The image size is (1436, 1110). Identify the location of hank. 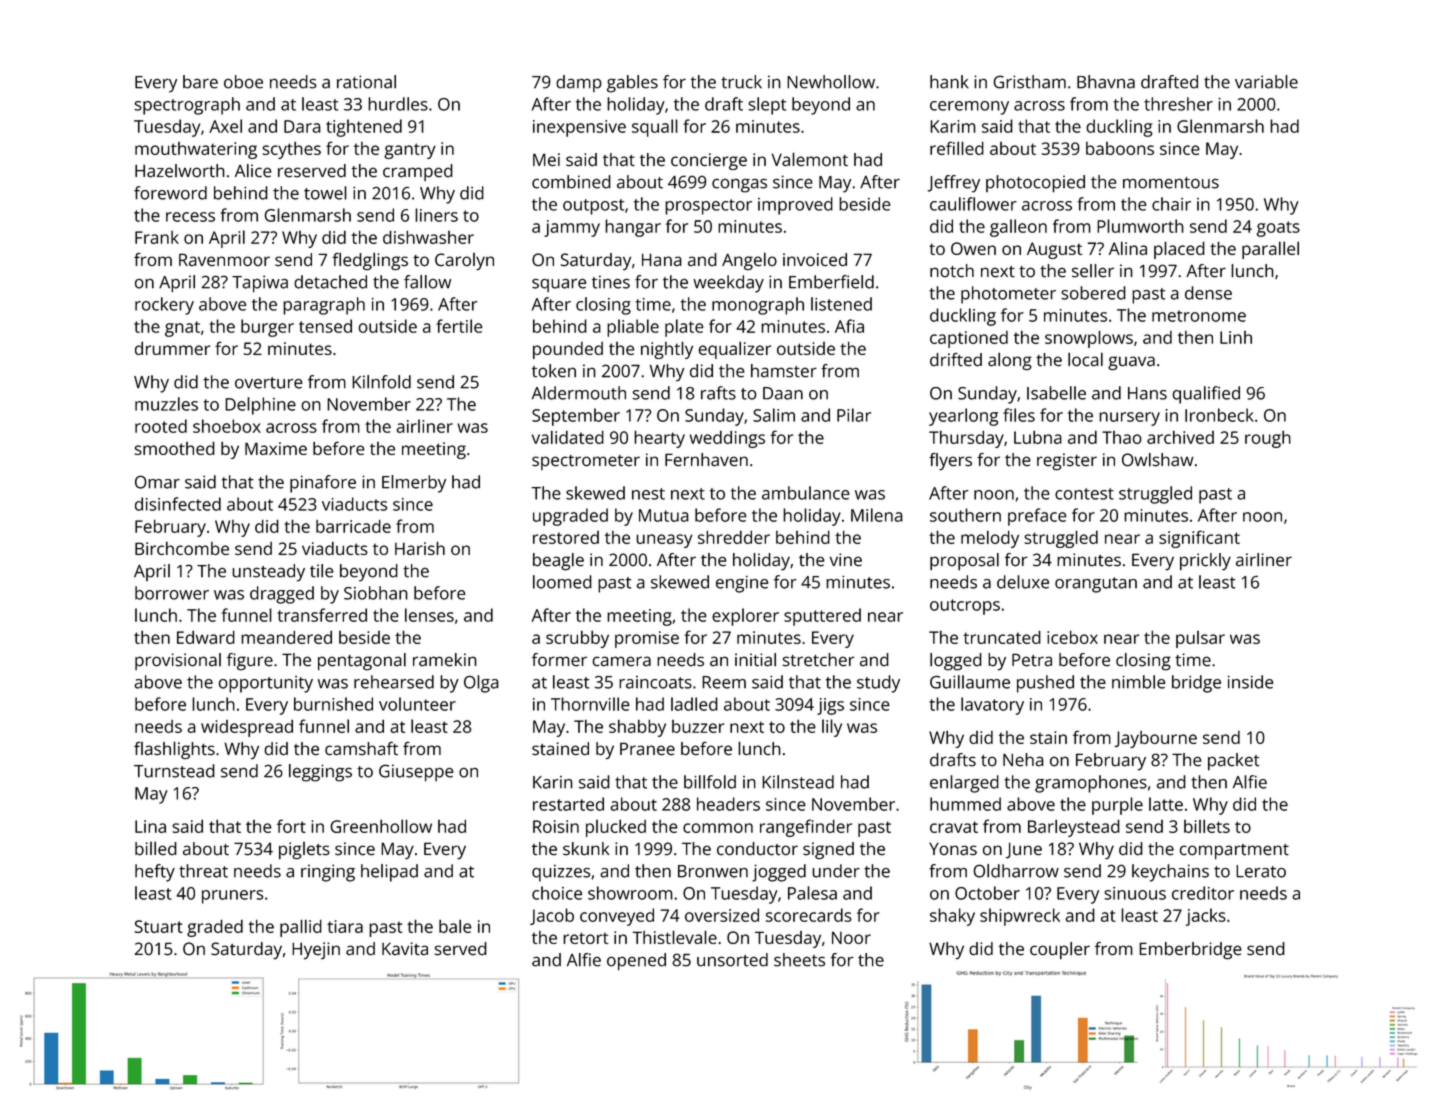
(949, 82).
